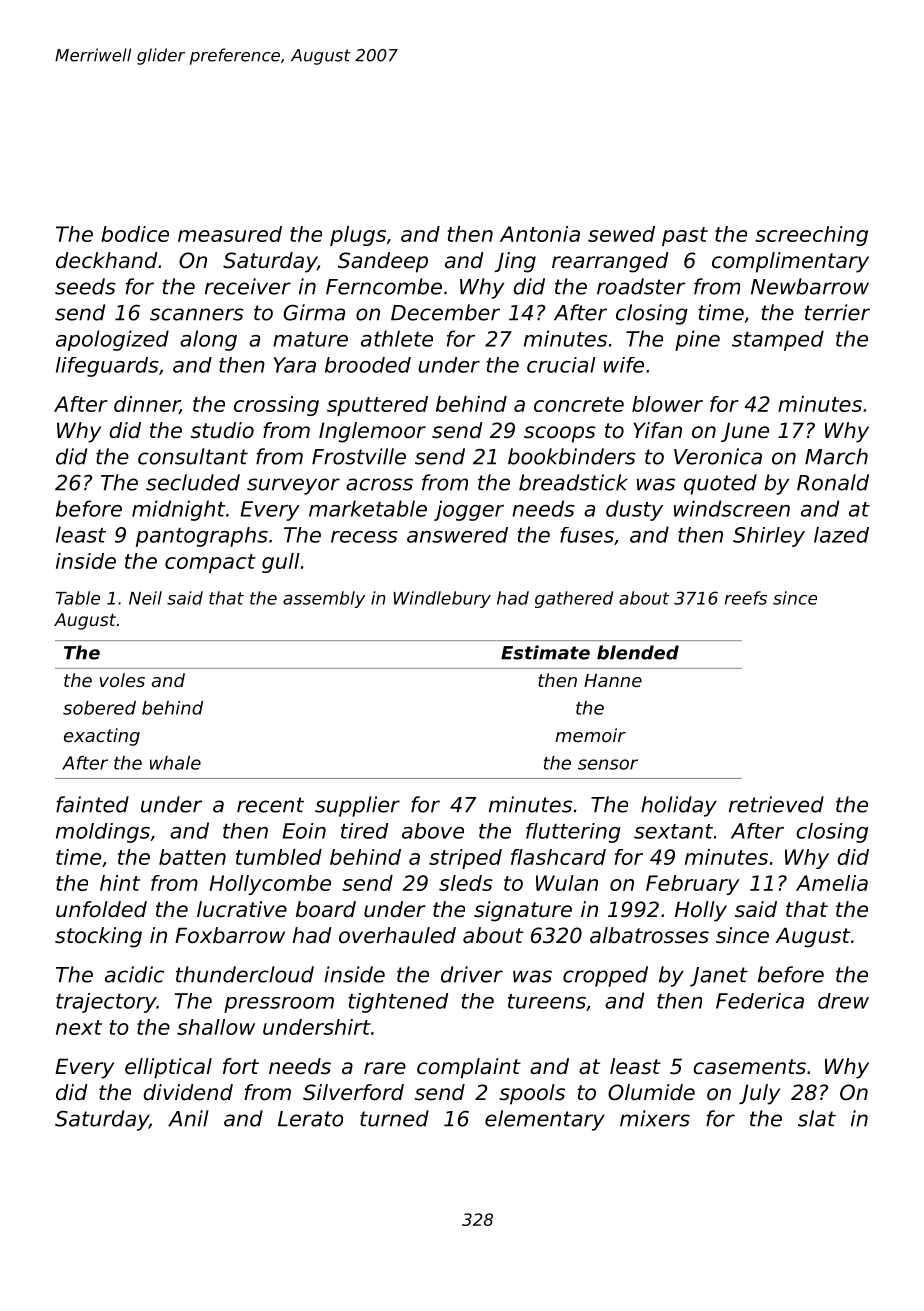  I want to click on voles, so click(122, 680).
